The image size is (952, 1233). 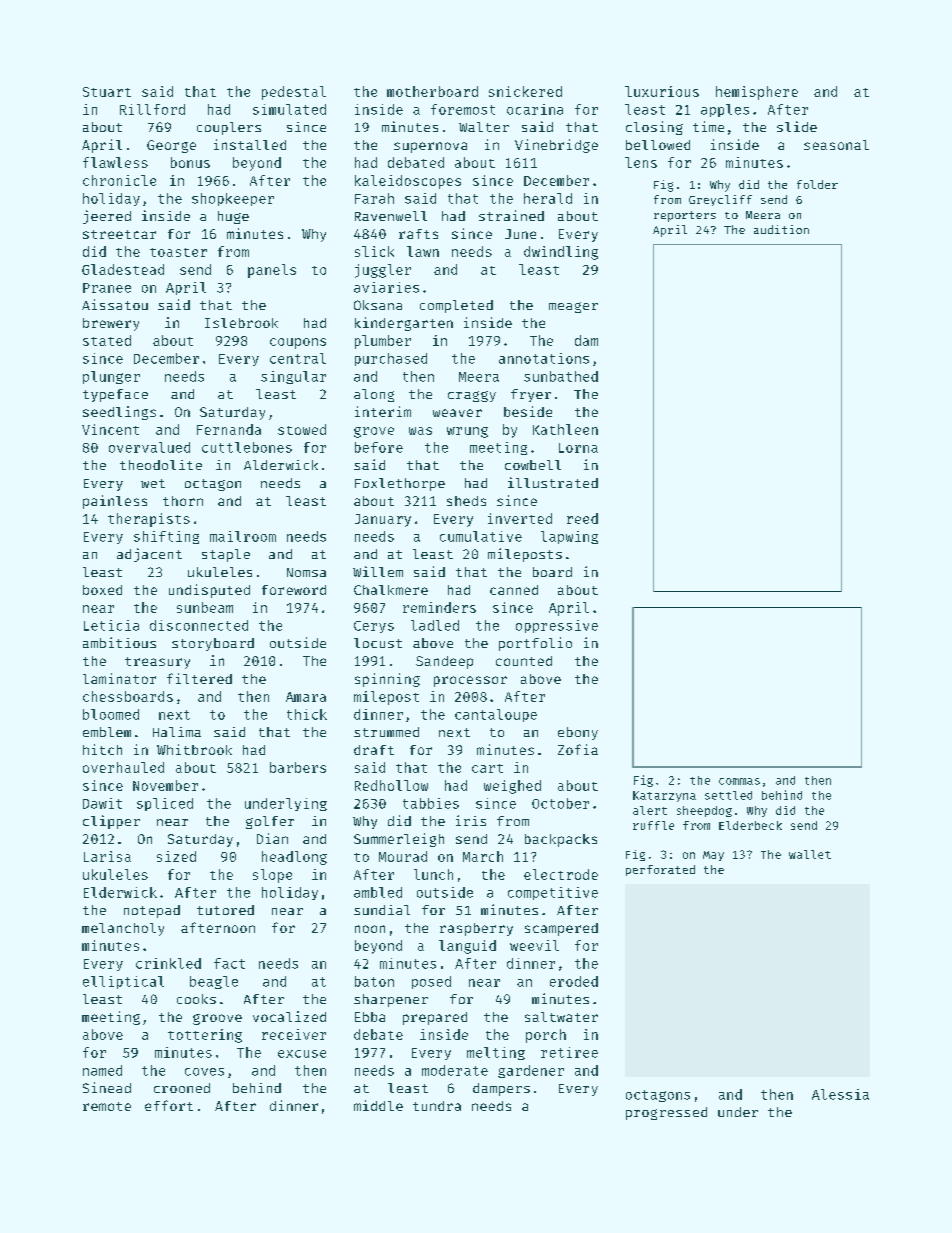 I want to click on oppressive, so click(x=557, y=626).
